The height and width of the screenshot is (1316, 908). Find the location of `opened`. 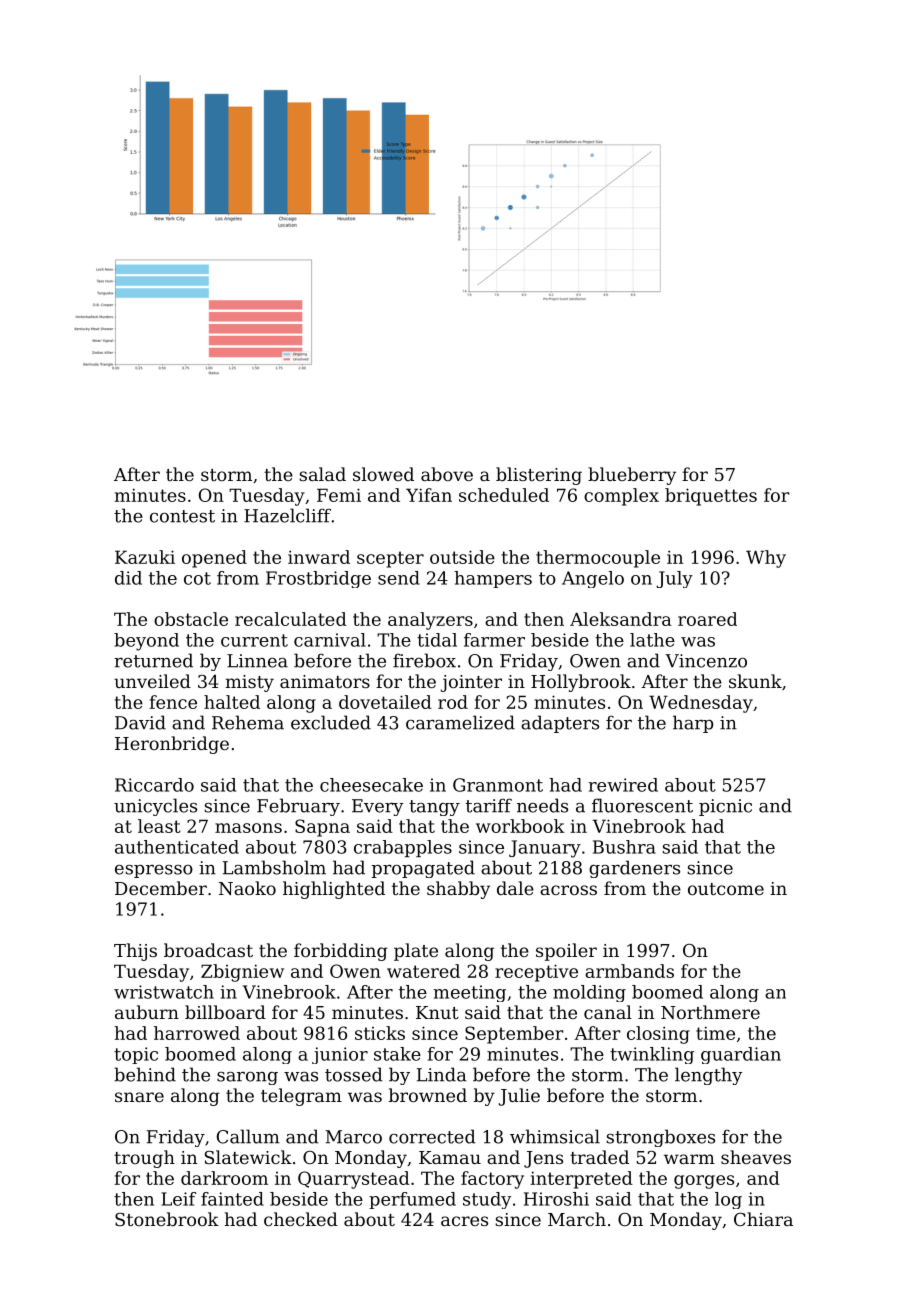

opened is located at coordinates (214, 559).
